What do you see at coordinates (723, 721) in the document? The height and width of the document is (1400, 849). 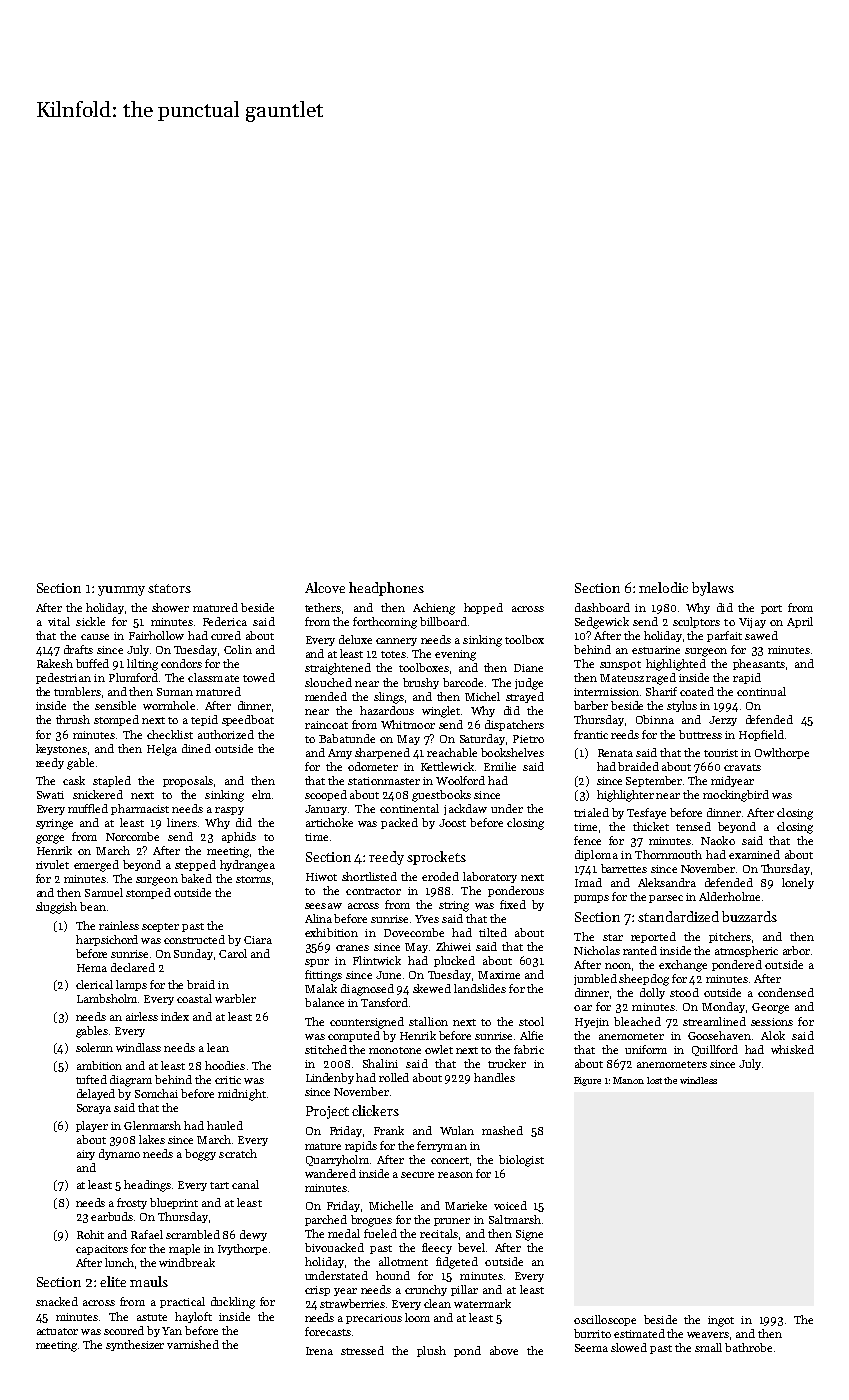 I see `Jerzy` at bounding box center [723, 721].
